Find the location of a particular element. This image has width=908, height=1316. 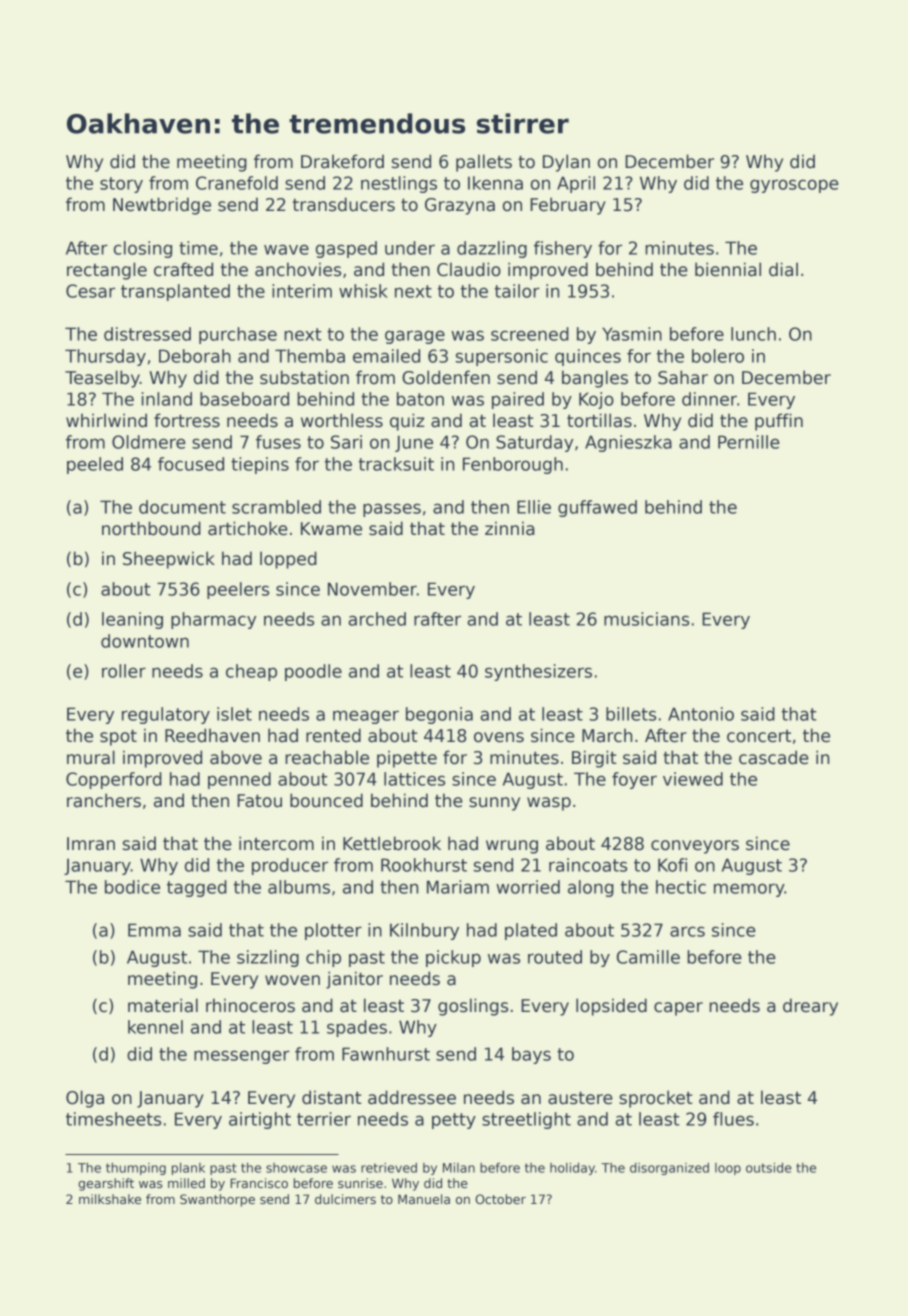

gyroscope is located at coordinates (794, 186).
